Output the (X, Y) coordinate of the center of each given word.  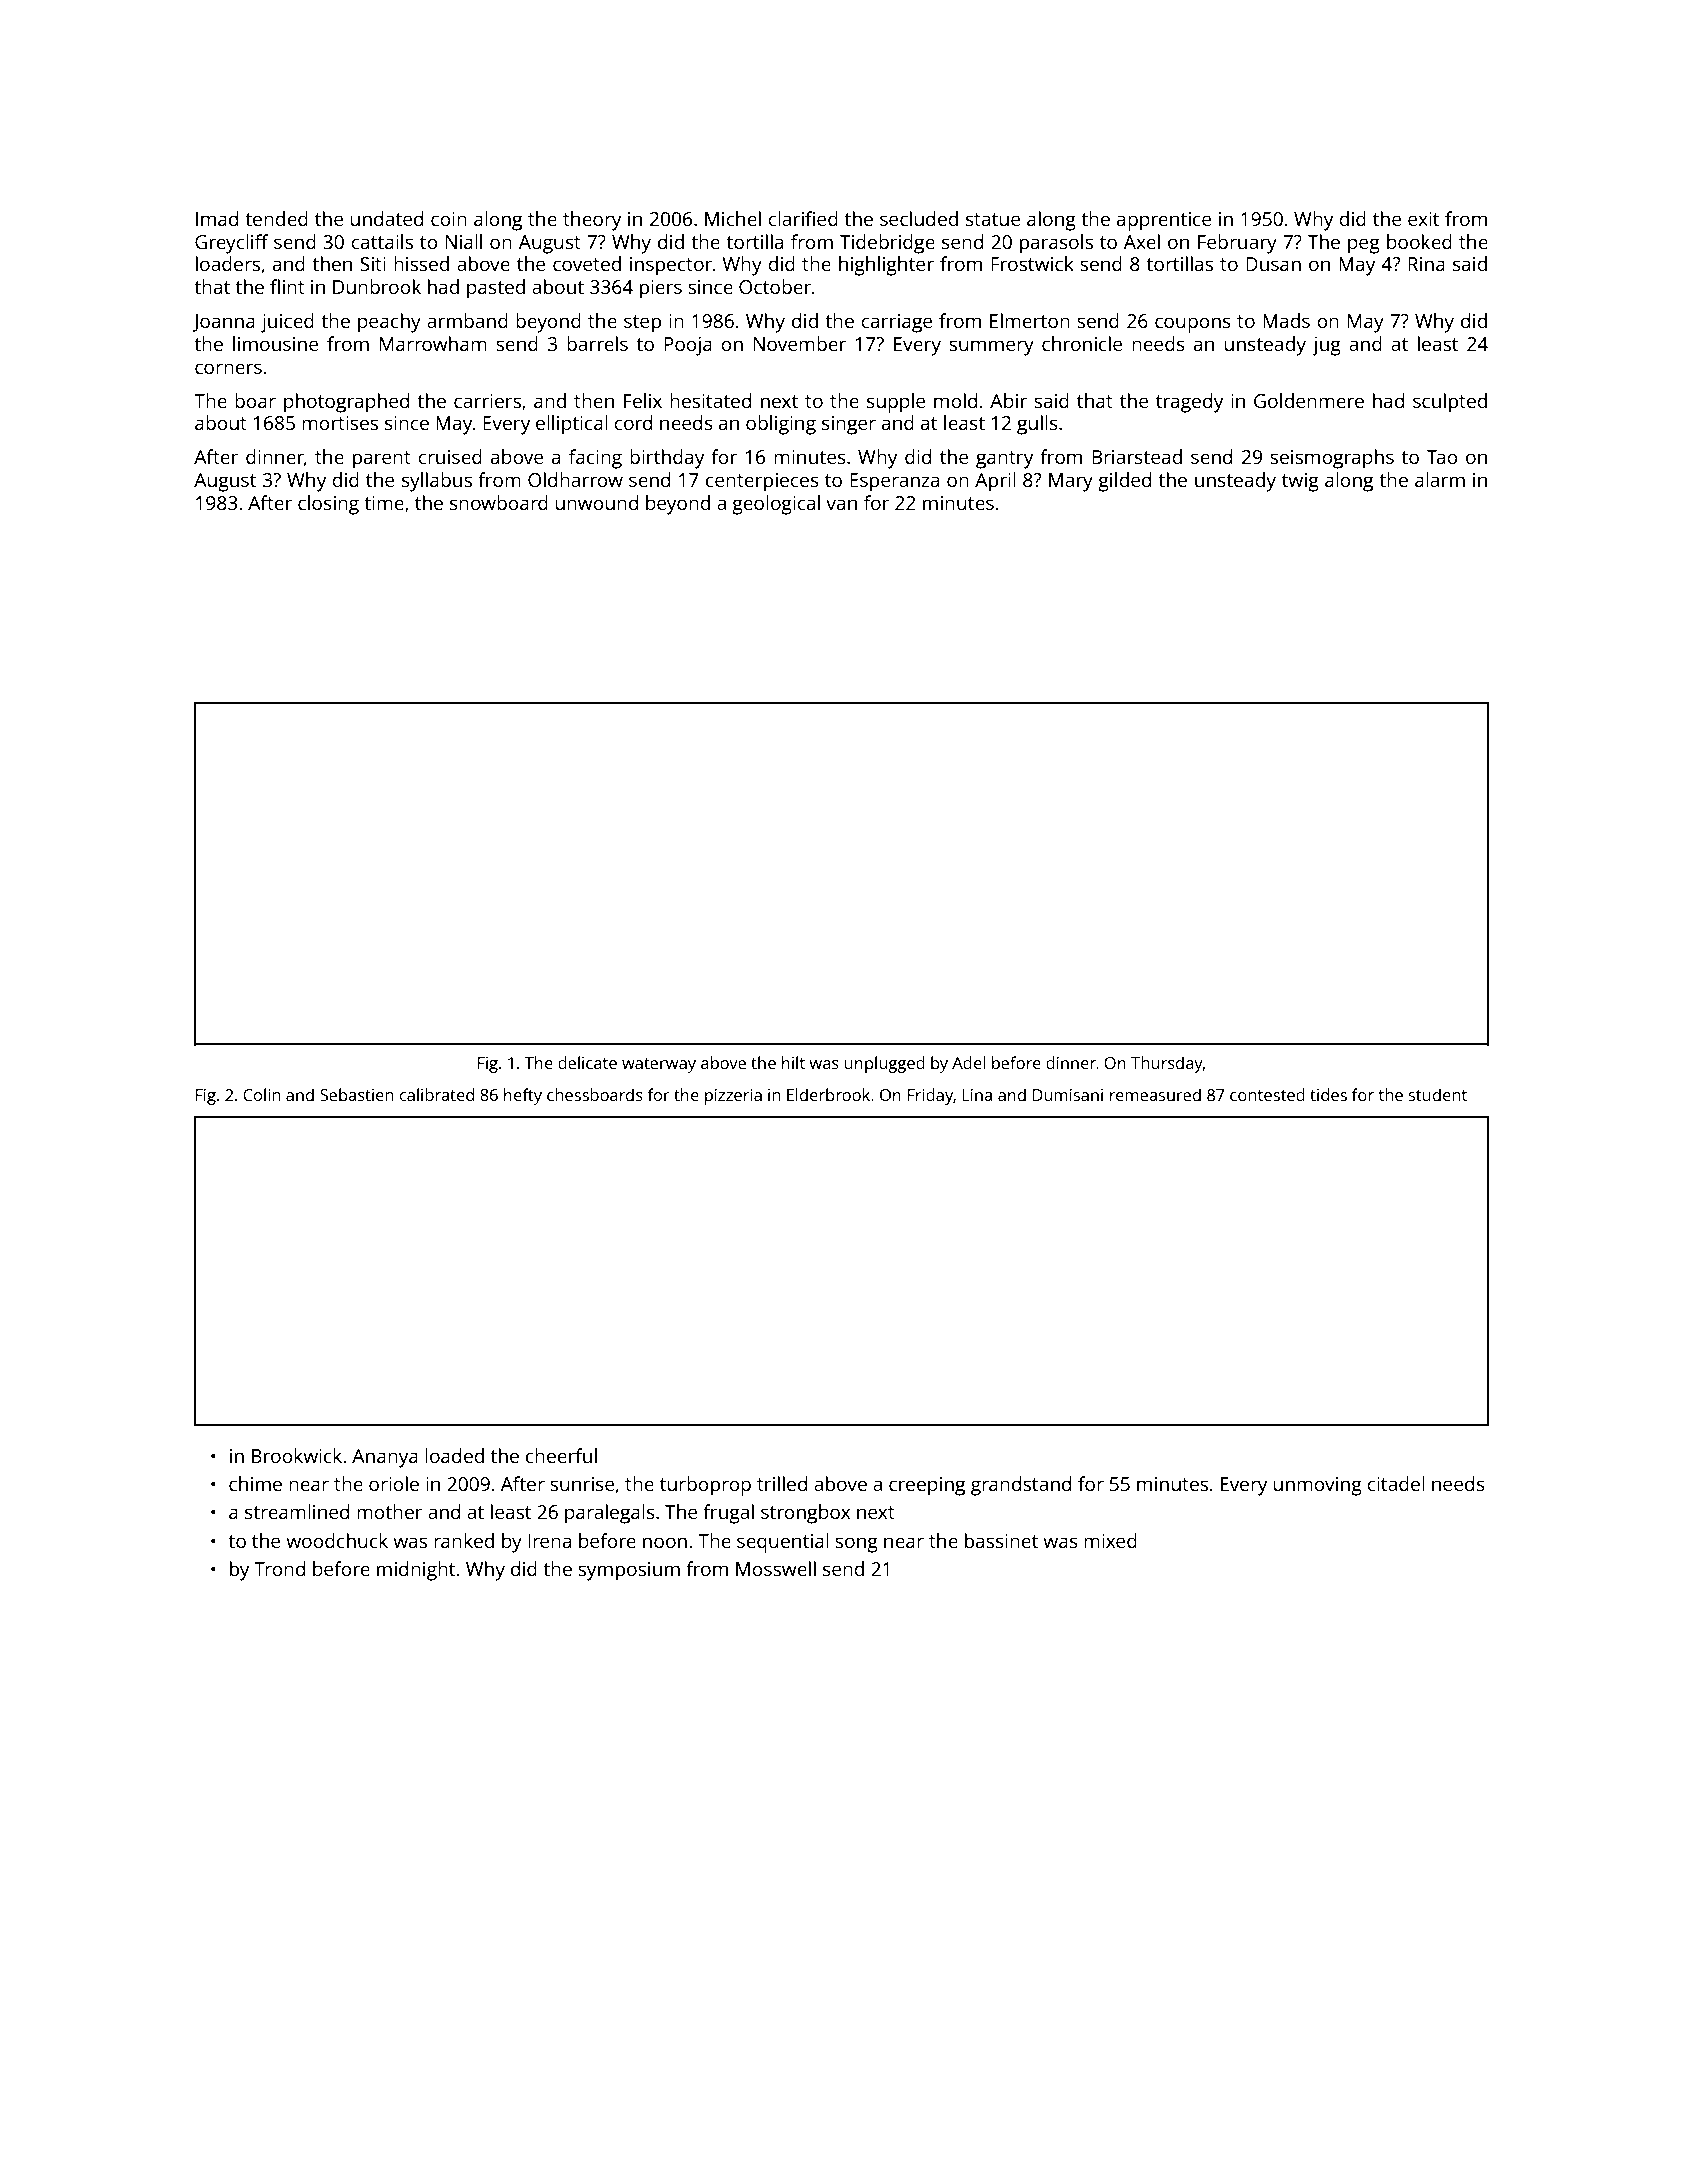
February (1237, 244)
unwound (597, 502)
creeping (927, 1486)
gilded (1124, 482)
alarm (1440, 479)
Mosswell (776, 1568)
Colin (261, 1094)
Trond (279, 1568)
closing (328, 505)
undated (387, 218)
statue (993, 219)
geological (776, 505)
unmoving (1318, 1486)
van (841, 504)
